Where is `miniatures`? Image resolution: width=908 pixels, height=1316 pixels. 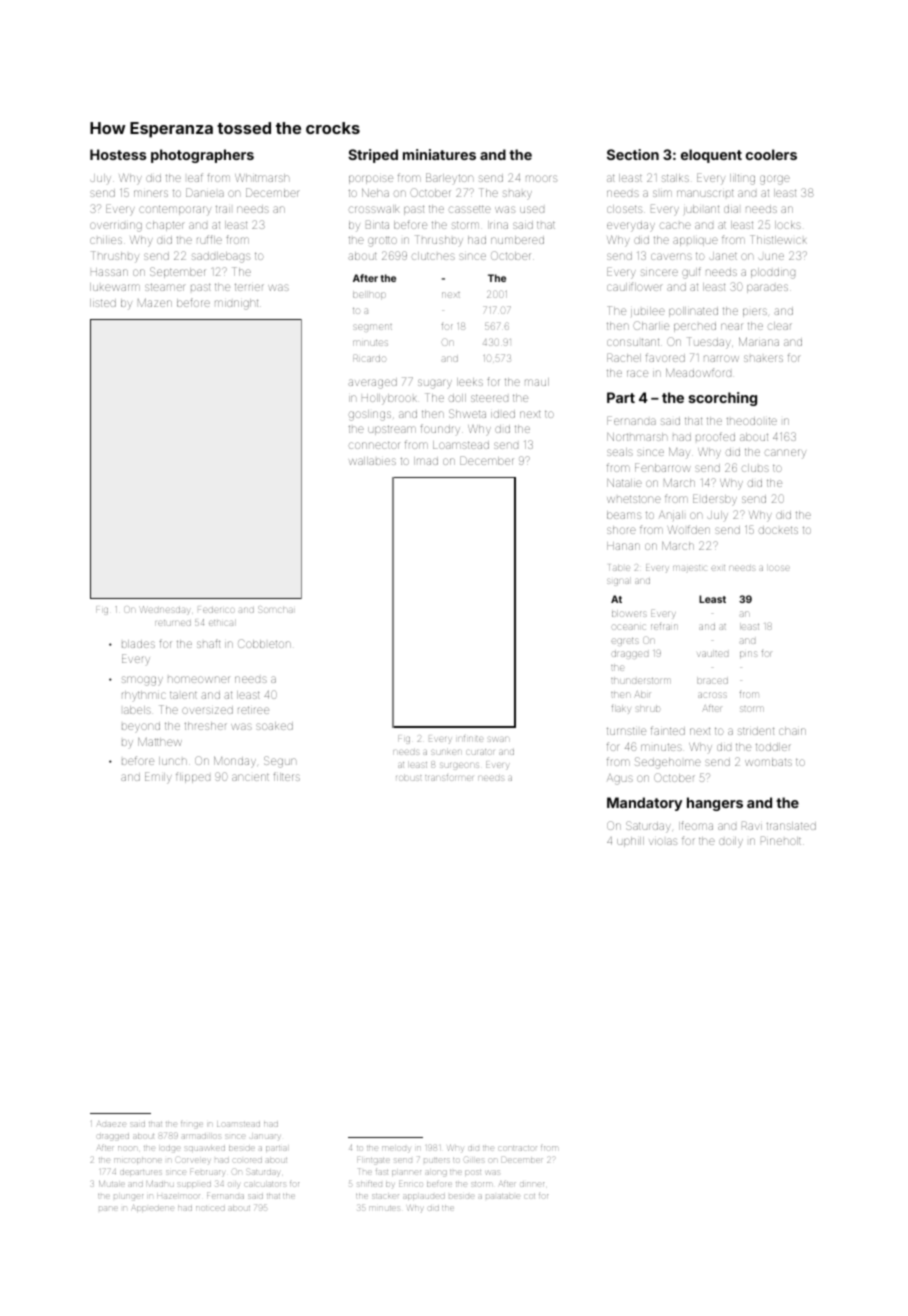
miniatures is located at coordinates (439, 154).
